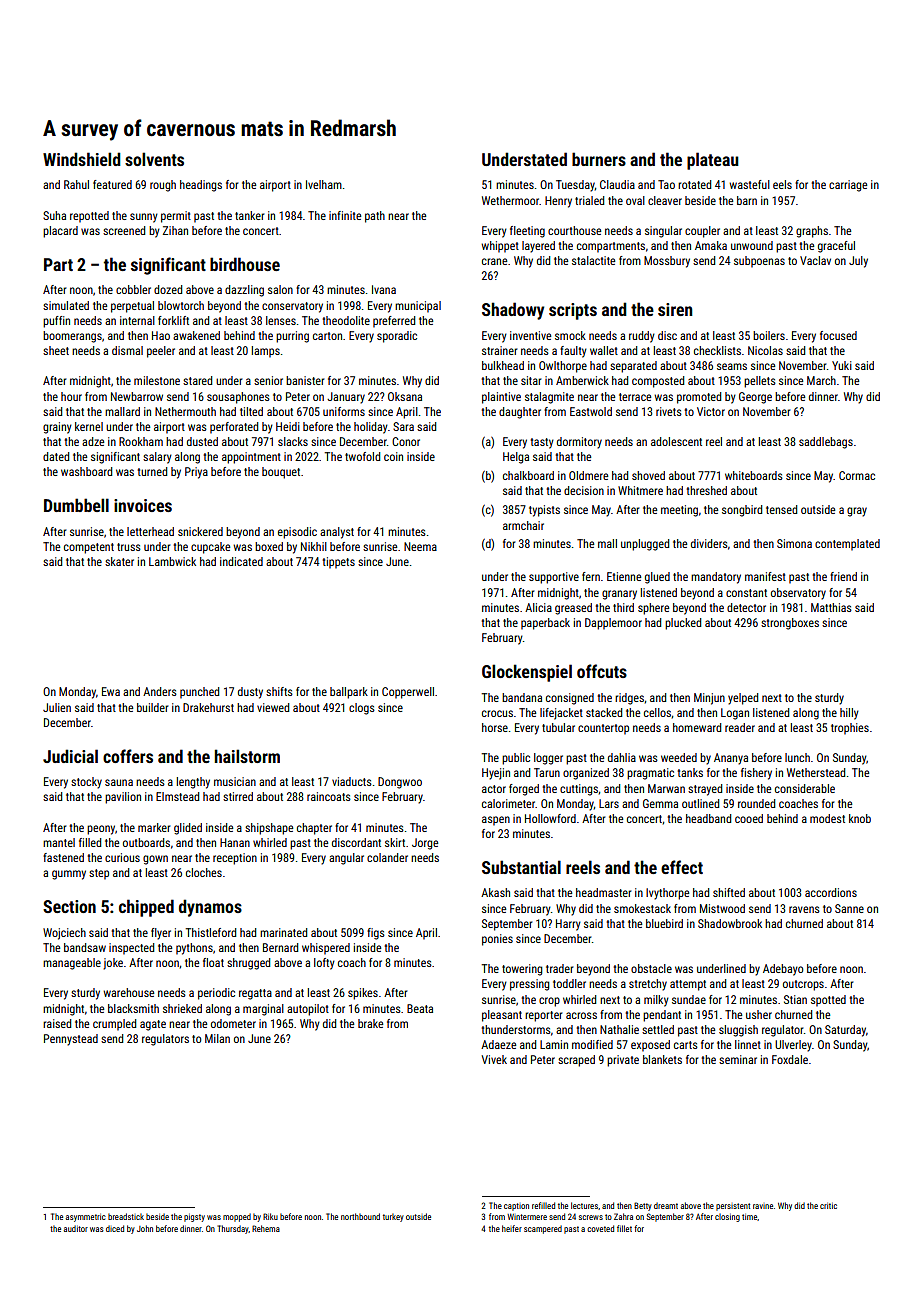  I want to click on friend, so click(843, 576).
